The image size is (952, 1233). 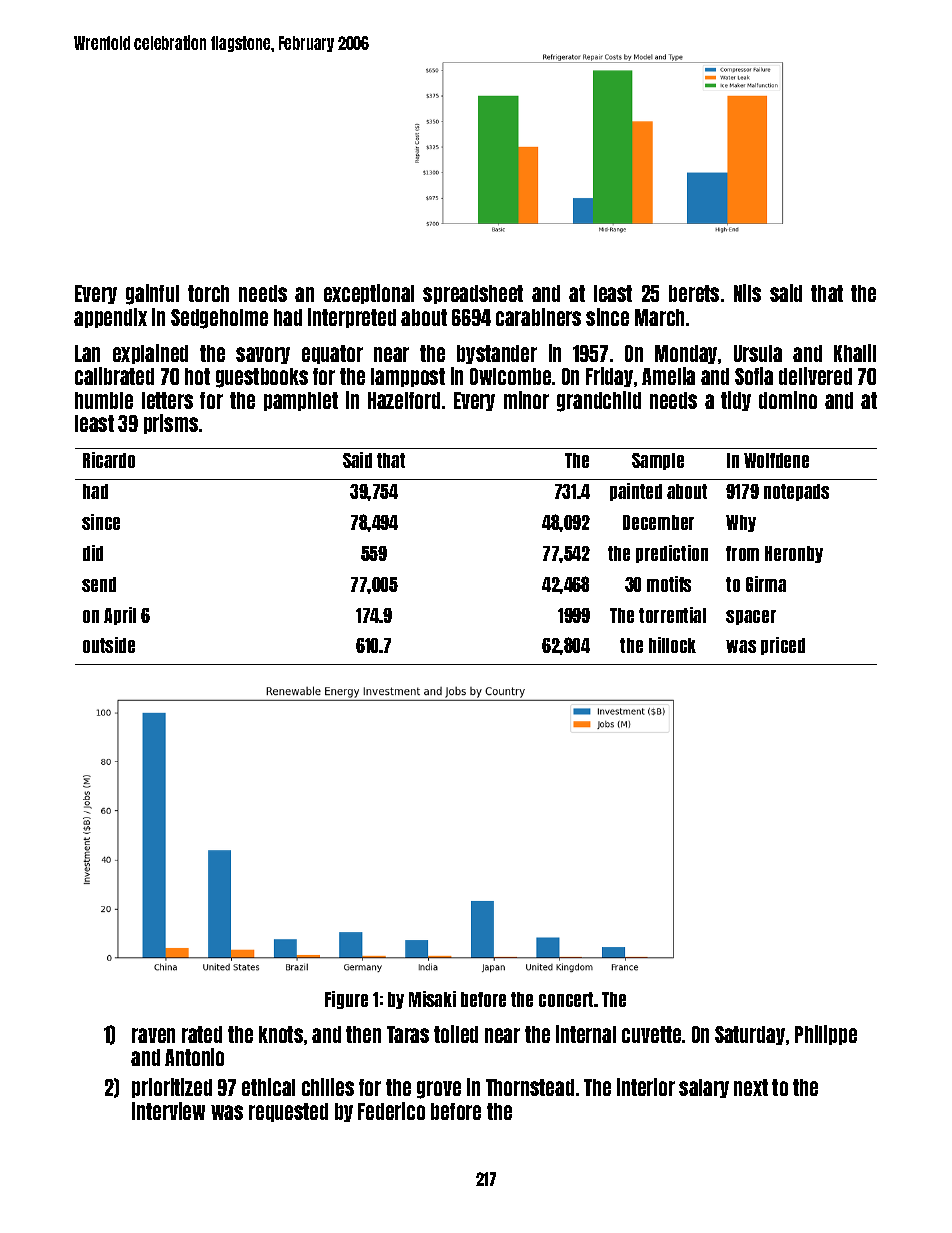 I want to click on letters, so click(x=167, y=400).
